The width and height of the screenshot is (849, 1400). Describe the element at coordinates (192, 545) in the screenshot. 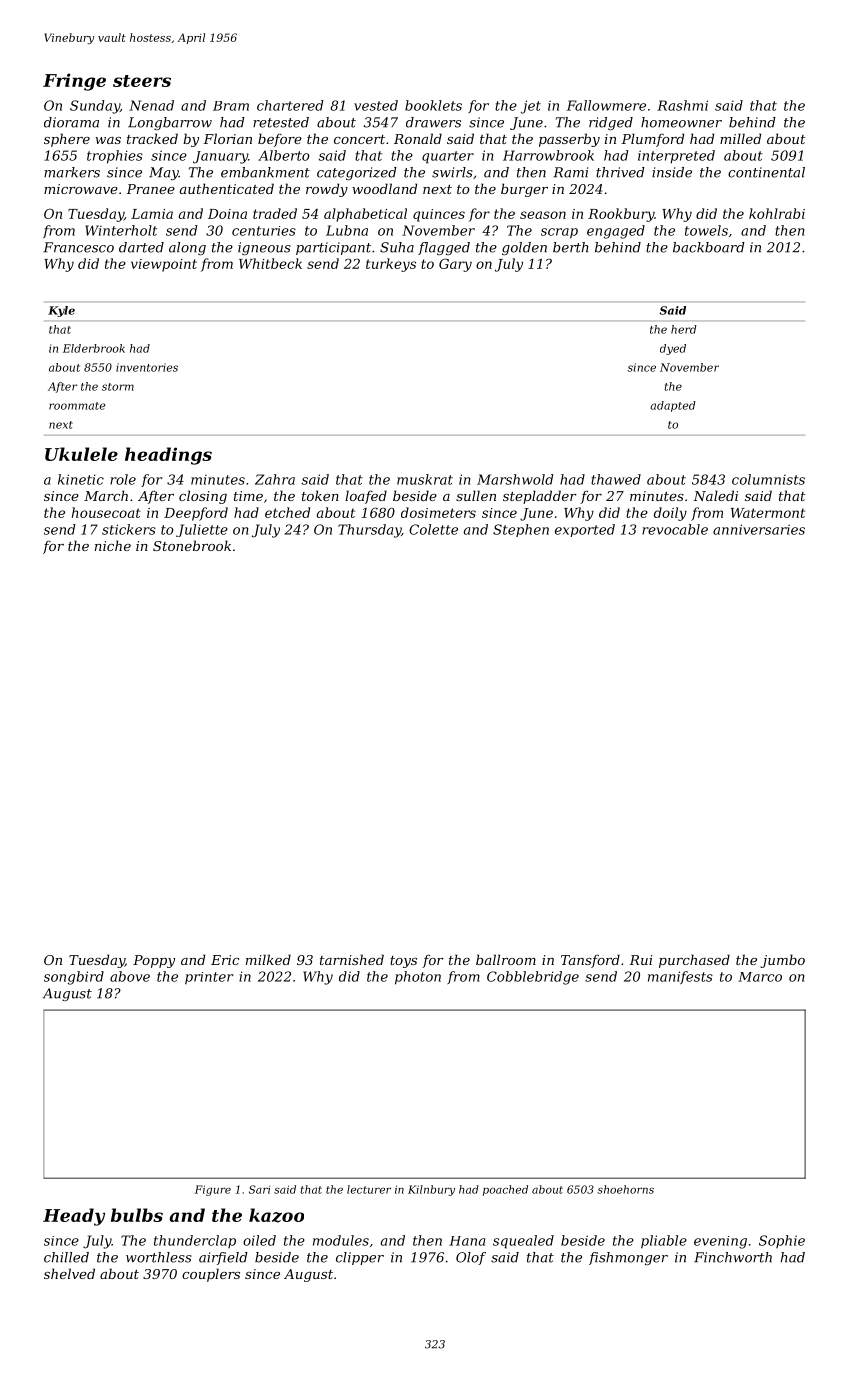

I see `Stonebrook` at that location.
